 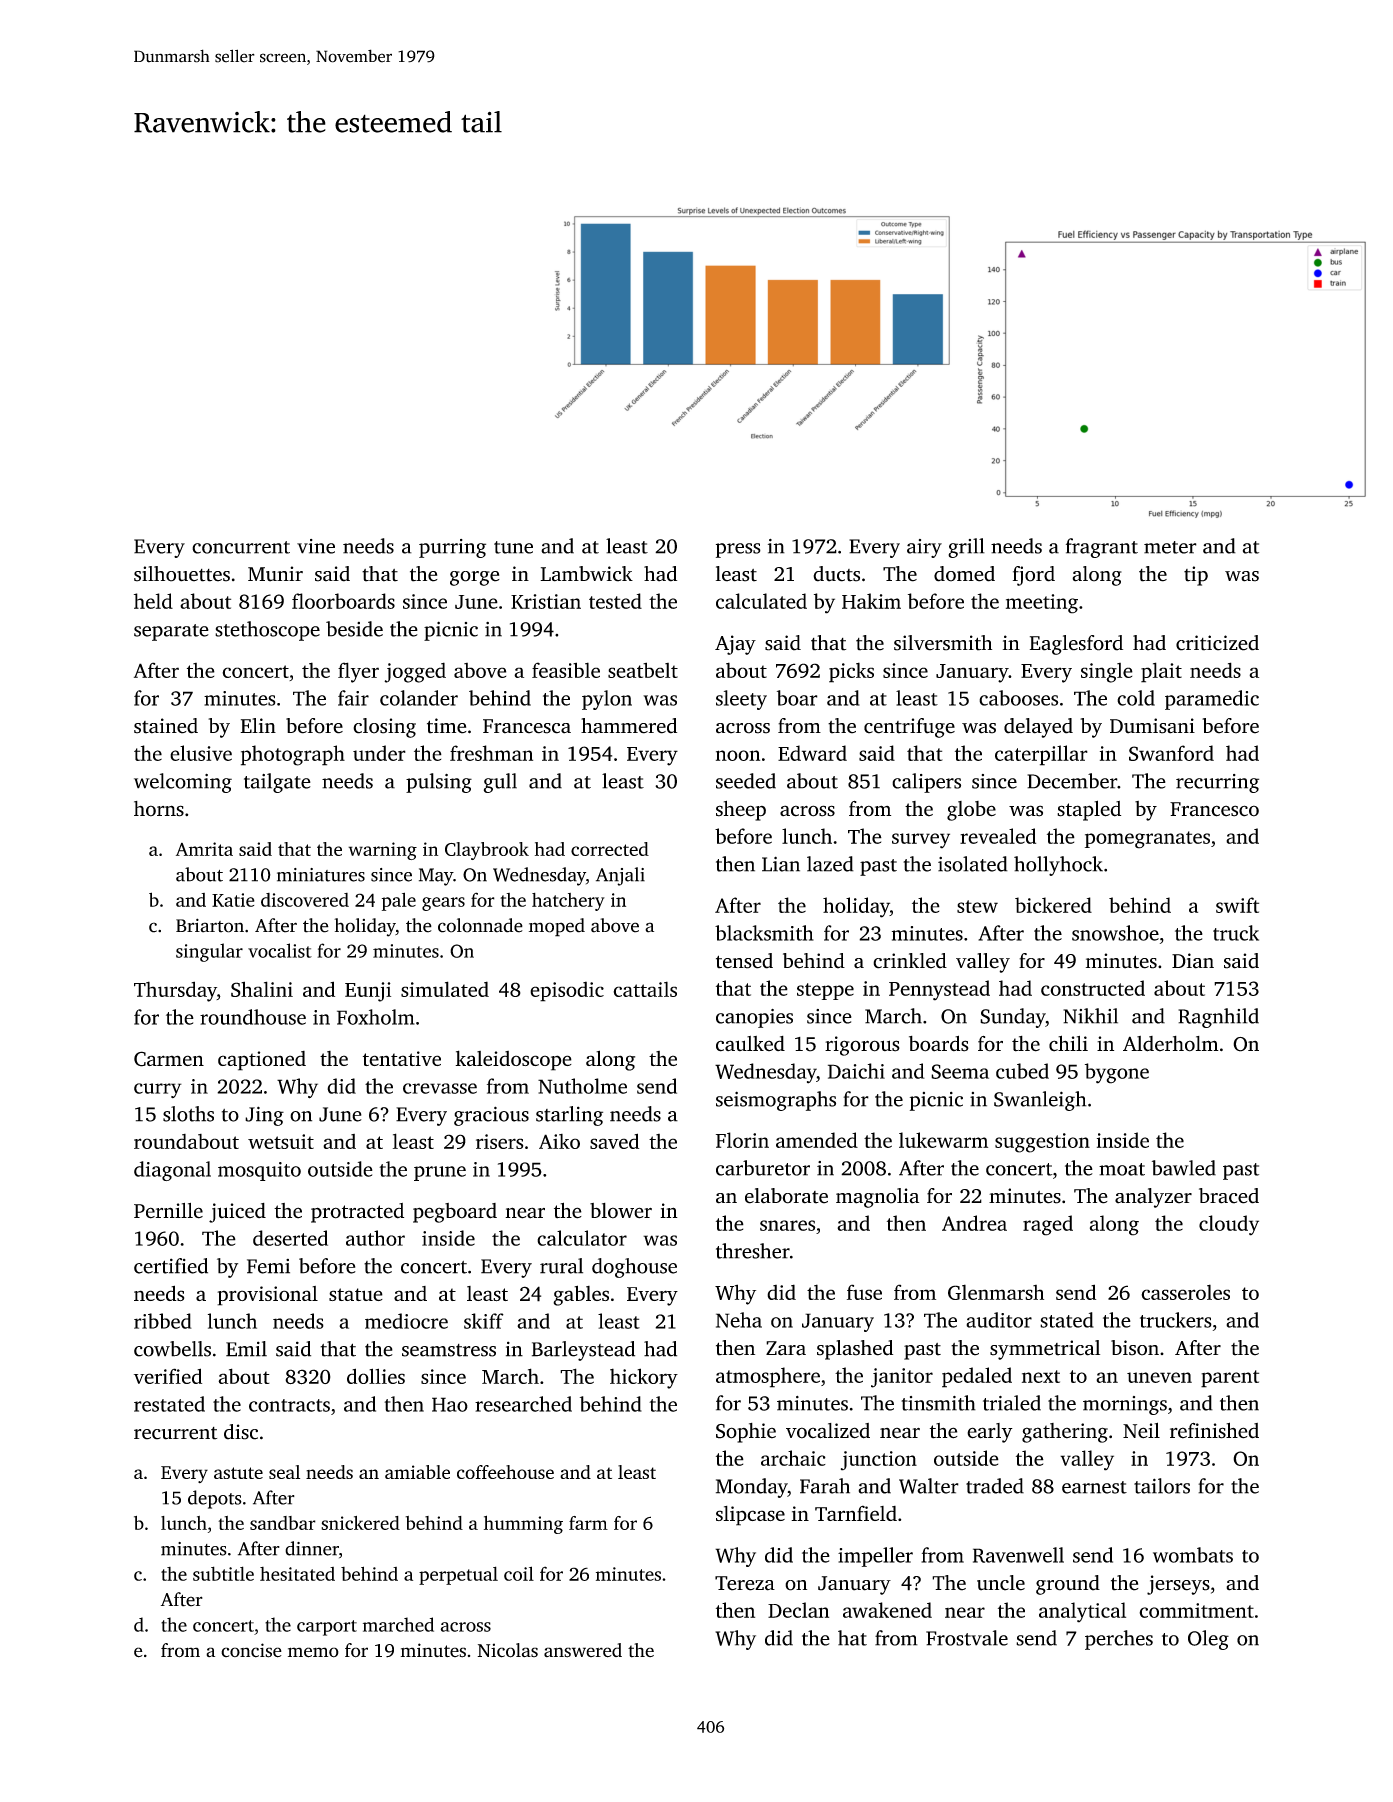 What do you see at coordinates (1193, 1555) in the screenshot?
I see `wombats` at bounding box center [1193, 1555].
